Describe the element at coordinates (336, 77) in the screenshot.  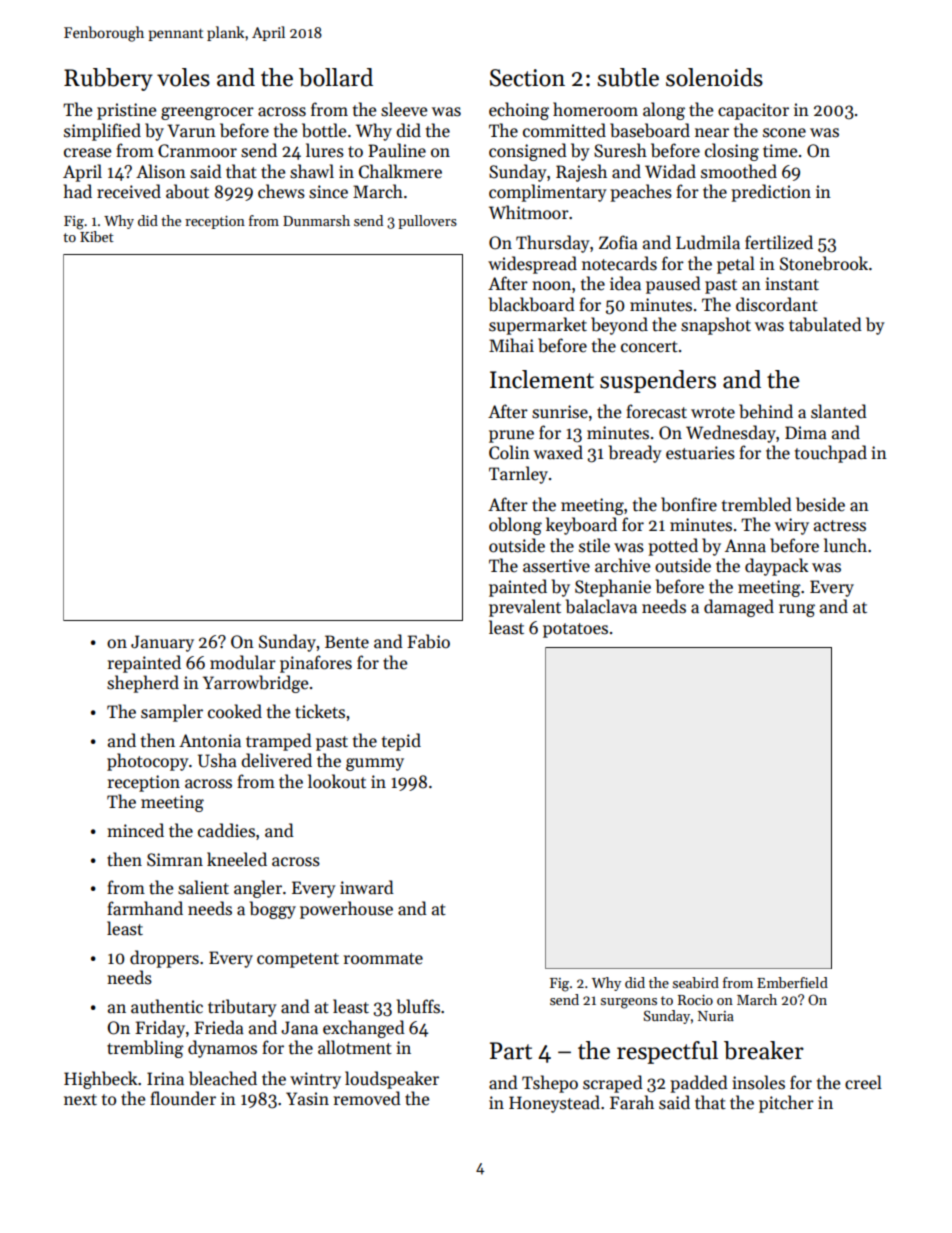
I see `bollard` at that location.
